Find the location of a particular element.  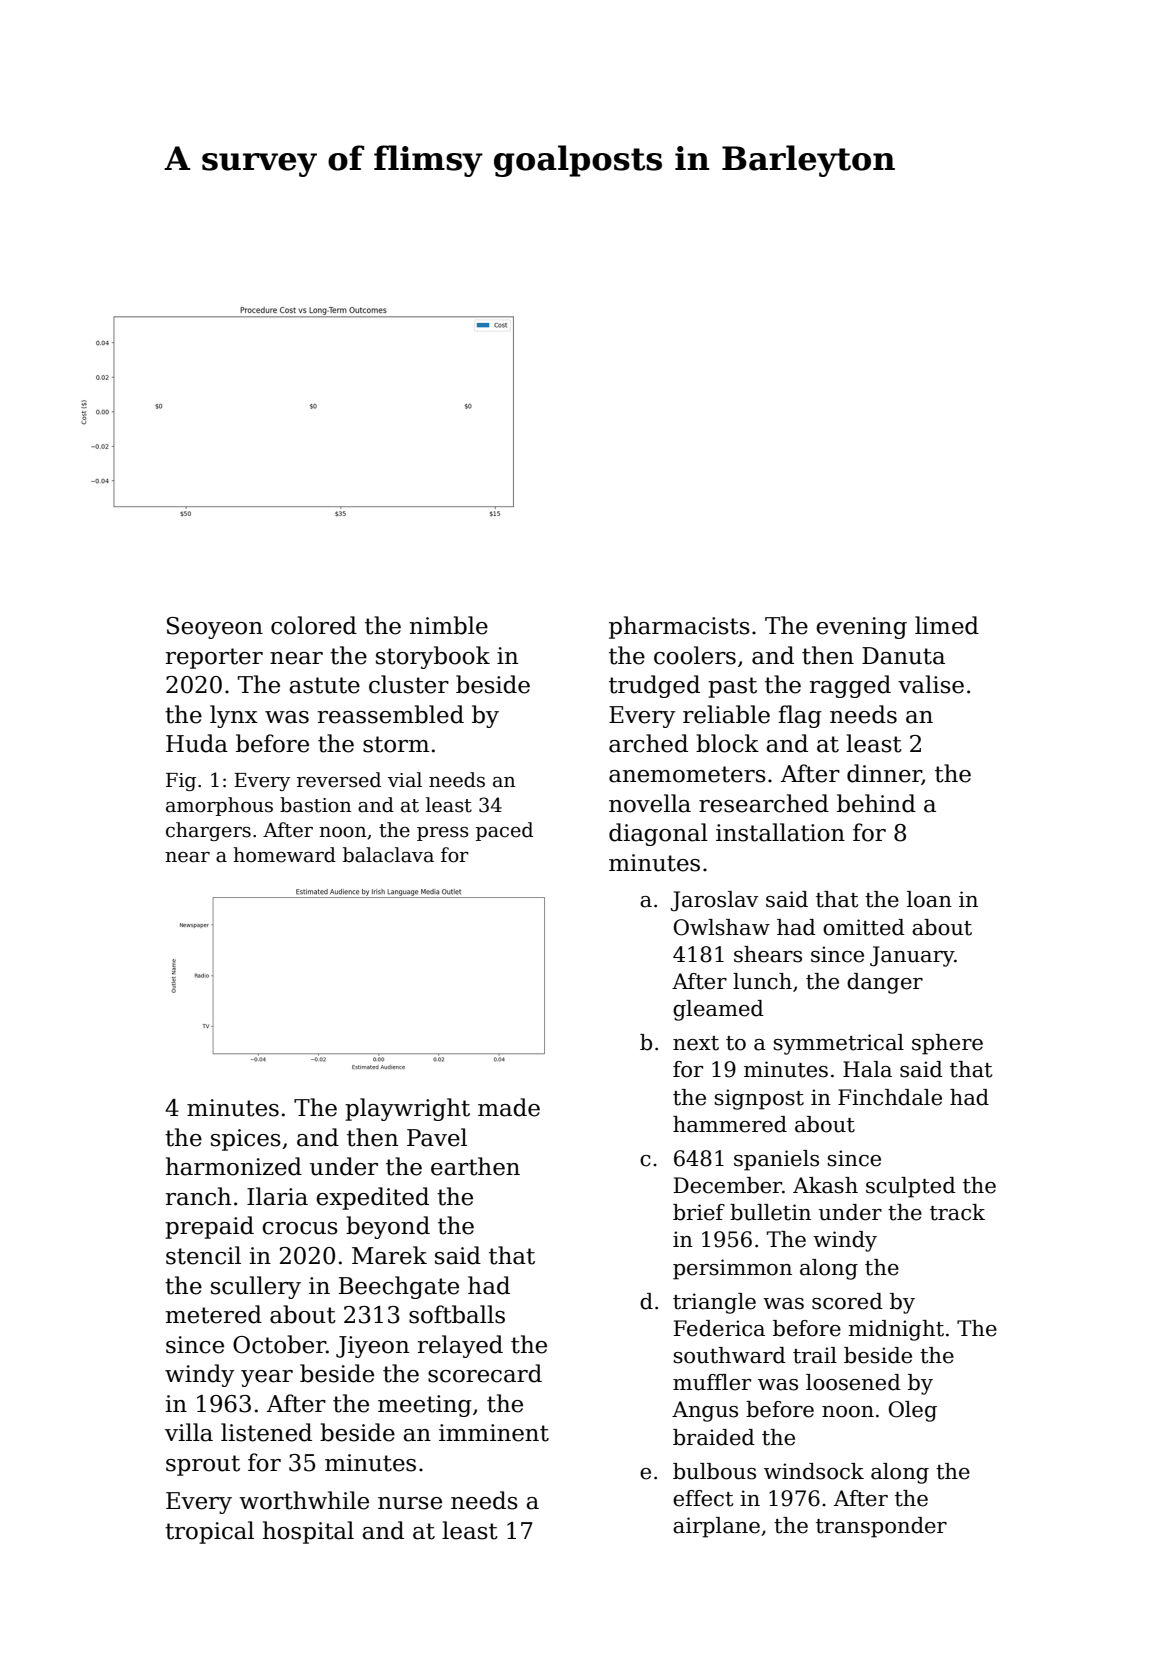

expedited is located at coordinates (372, 1198).
